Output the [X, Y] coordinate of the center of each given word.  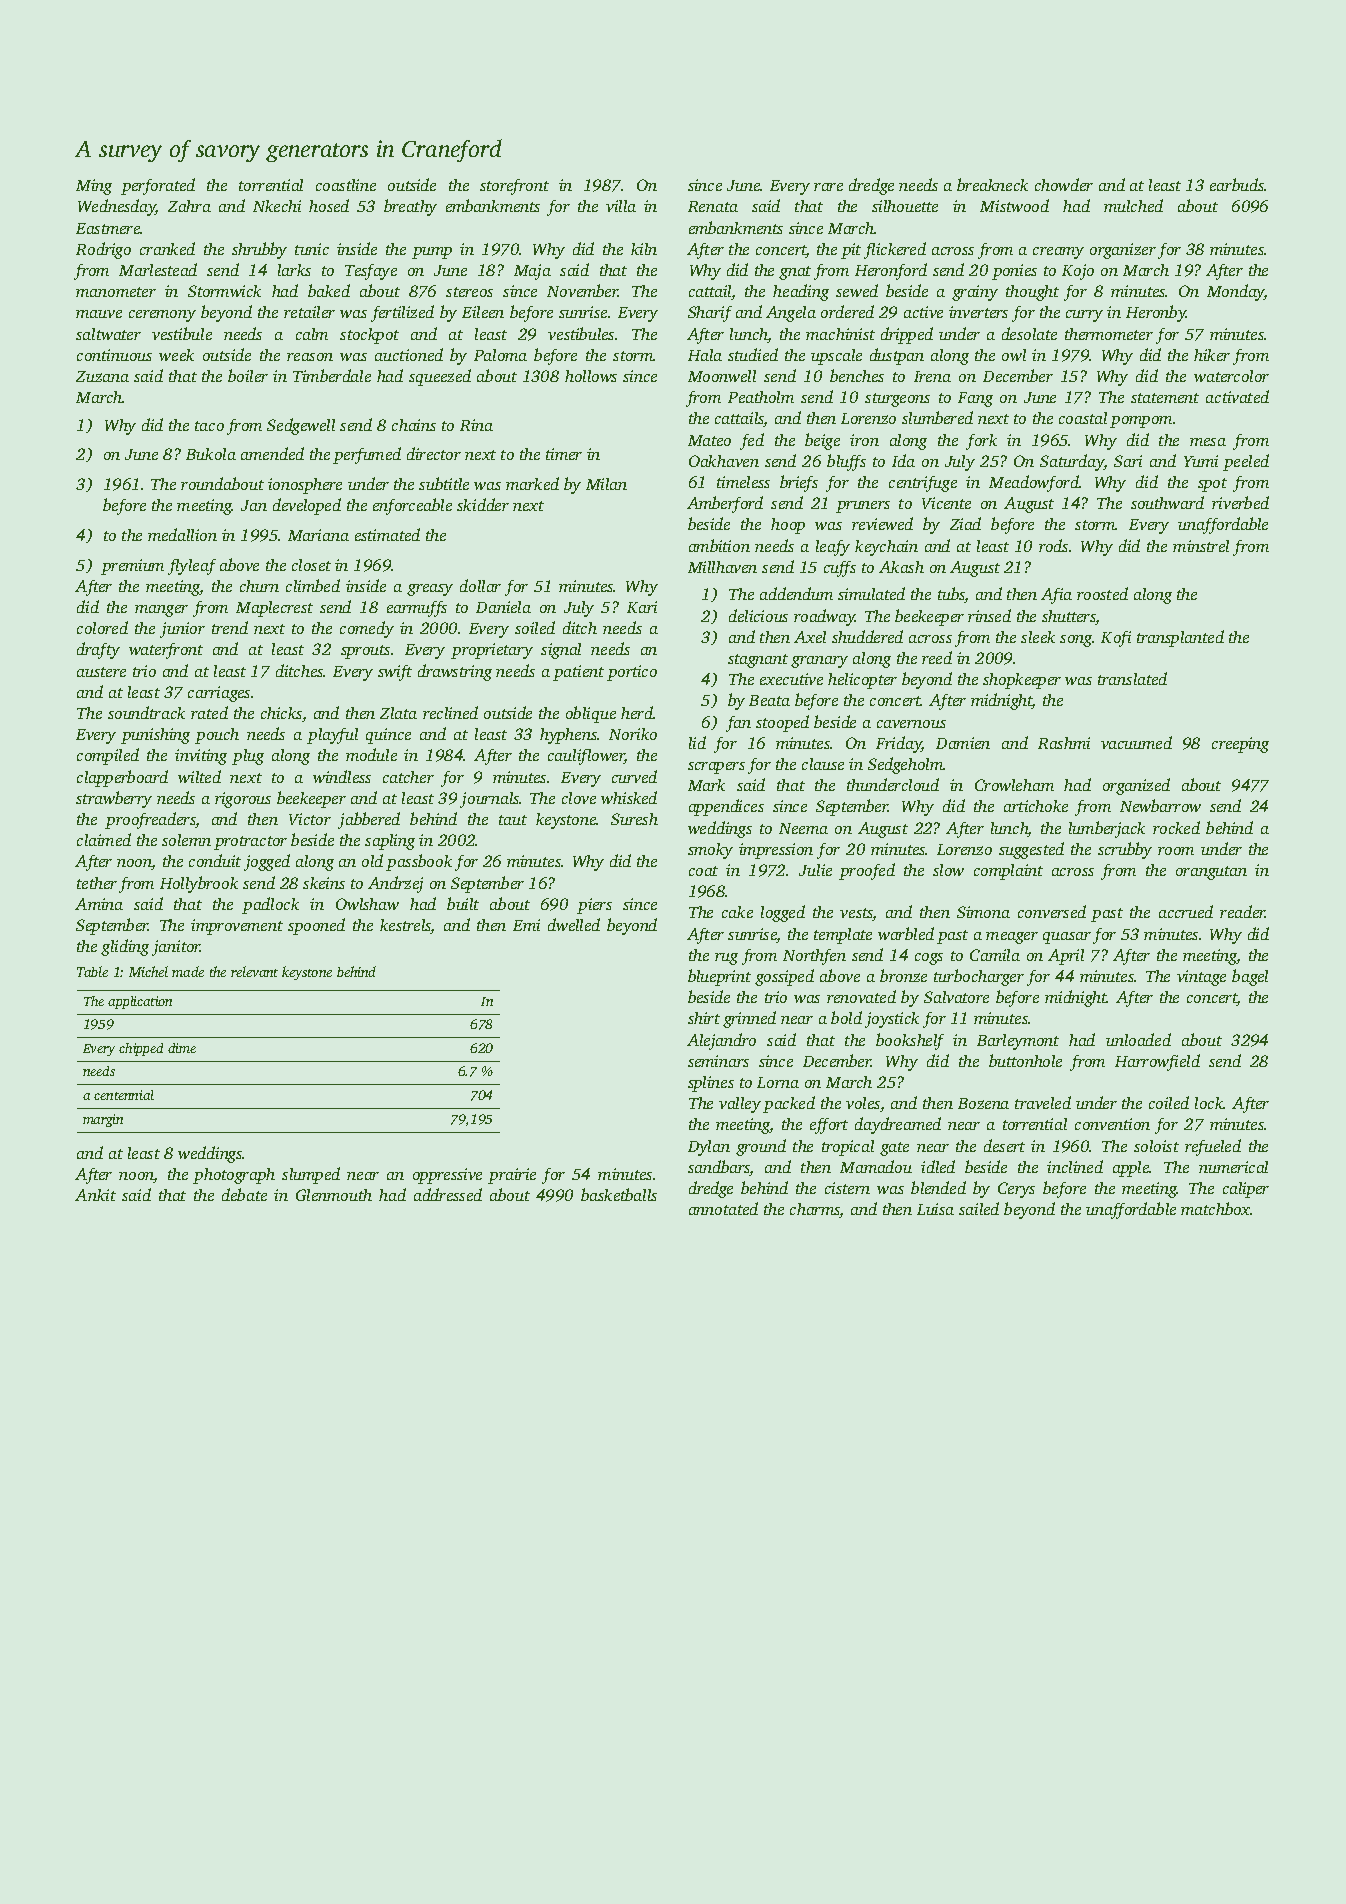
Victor [310, 819]
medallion [182, 534]
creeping [1240, 745]
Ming [94, 187]
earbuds [1237, 184]
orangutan [1211, 873]
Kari [642, 607]
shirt [704, 1018]
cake [737, 912]
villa [621, 206]
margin [103, 1120]
